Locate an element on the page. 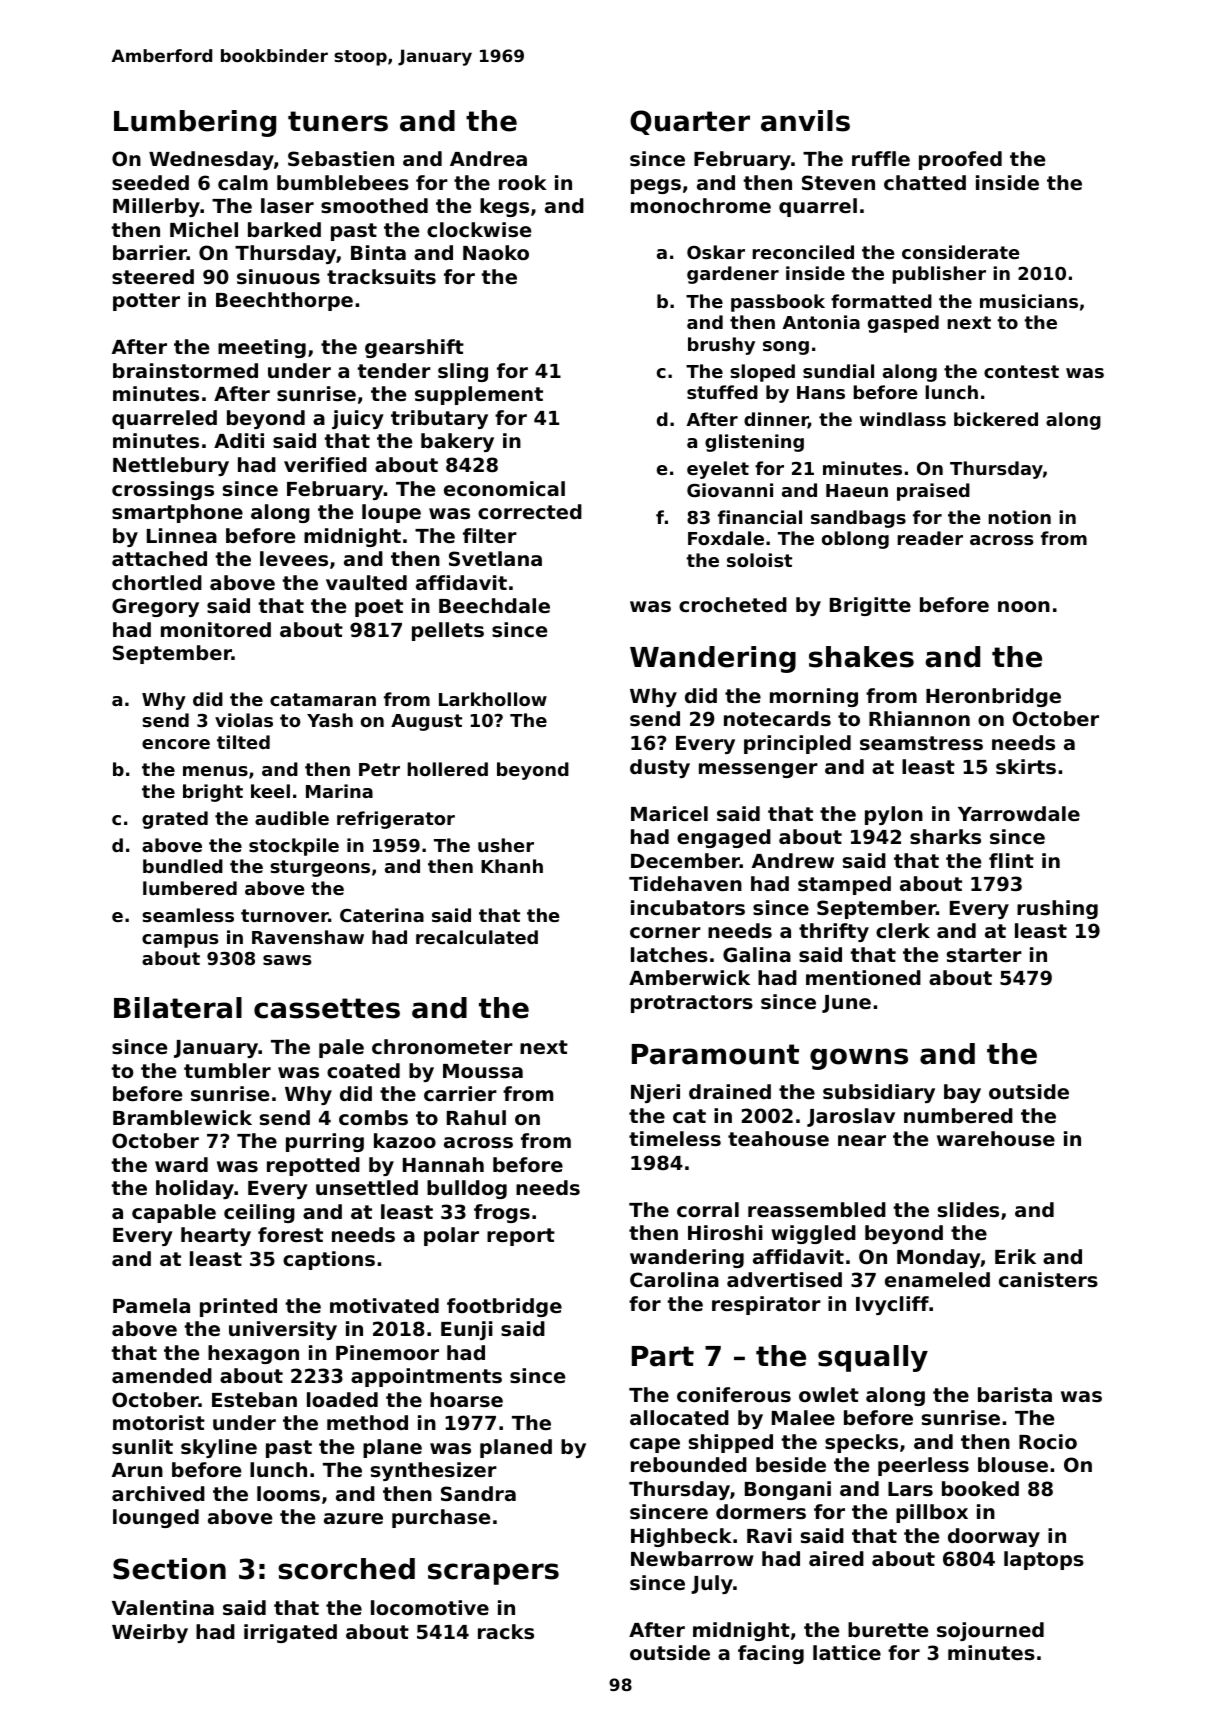  turnover is located at coordinates (284, 915).
